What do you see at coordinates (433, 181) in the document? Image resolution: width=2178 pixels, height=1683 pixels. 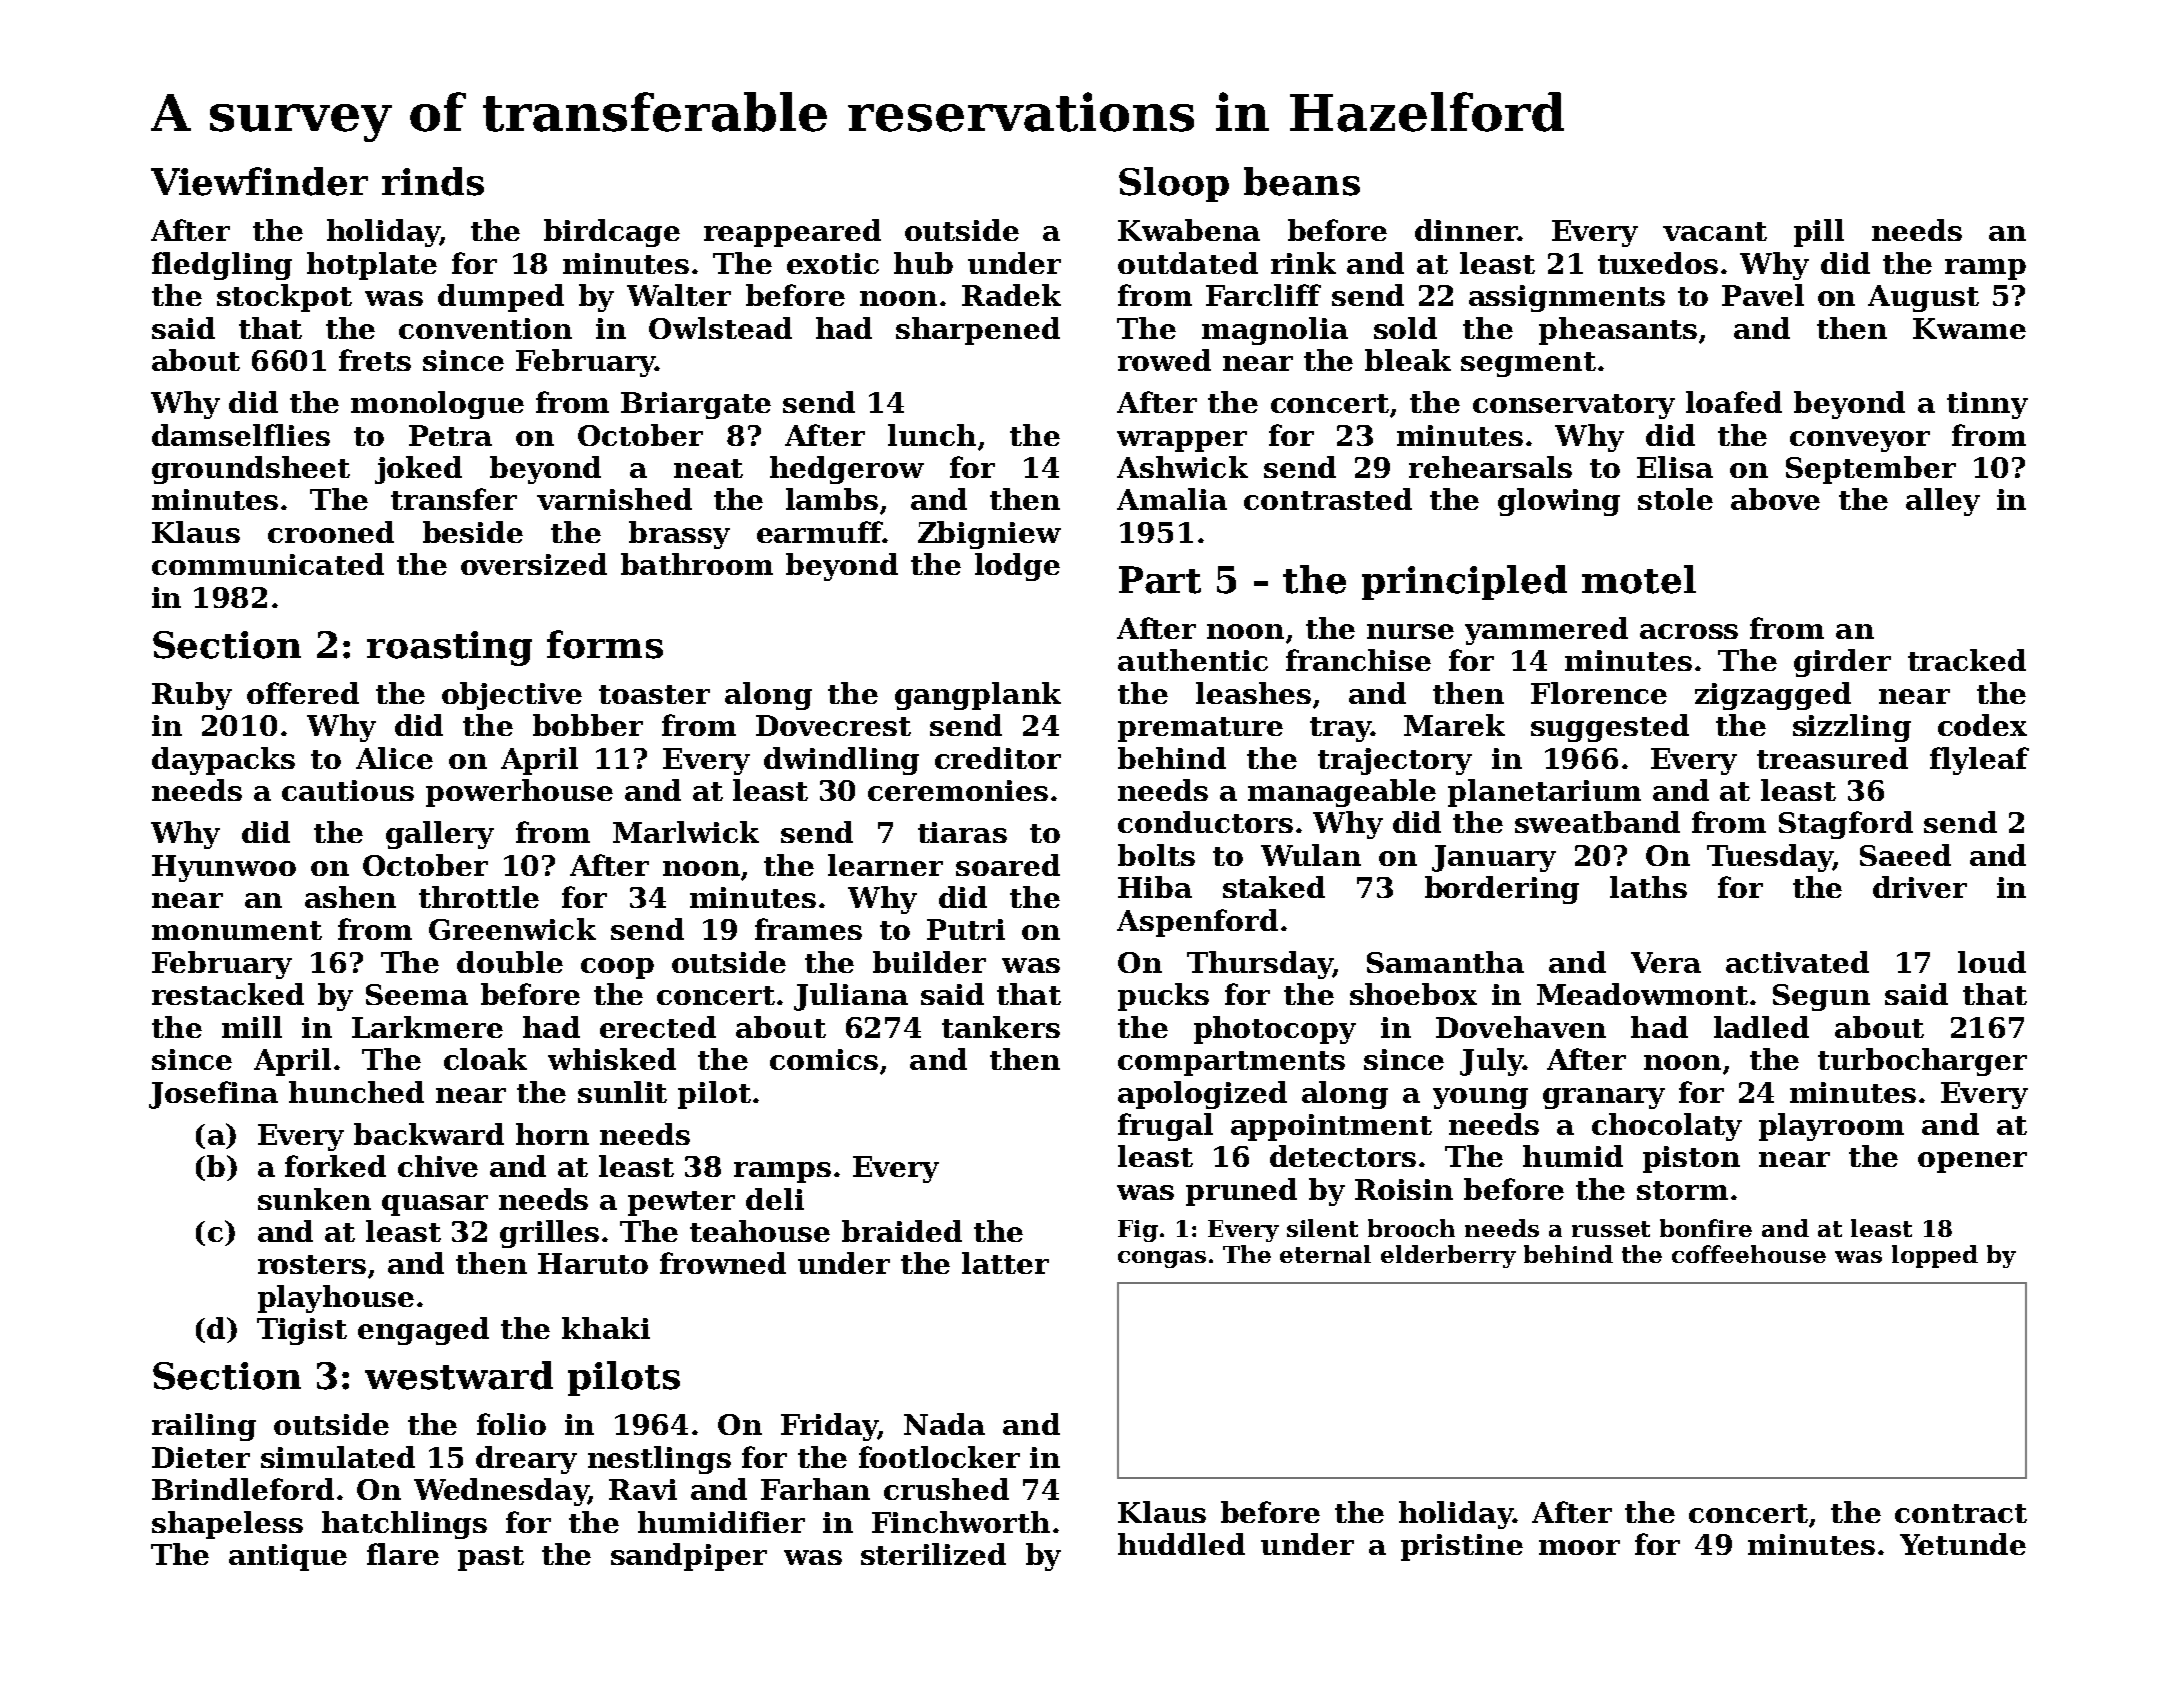 I see `rinds` at bounding box center [433, 181].
